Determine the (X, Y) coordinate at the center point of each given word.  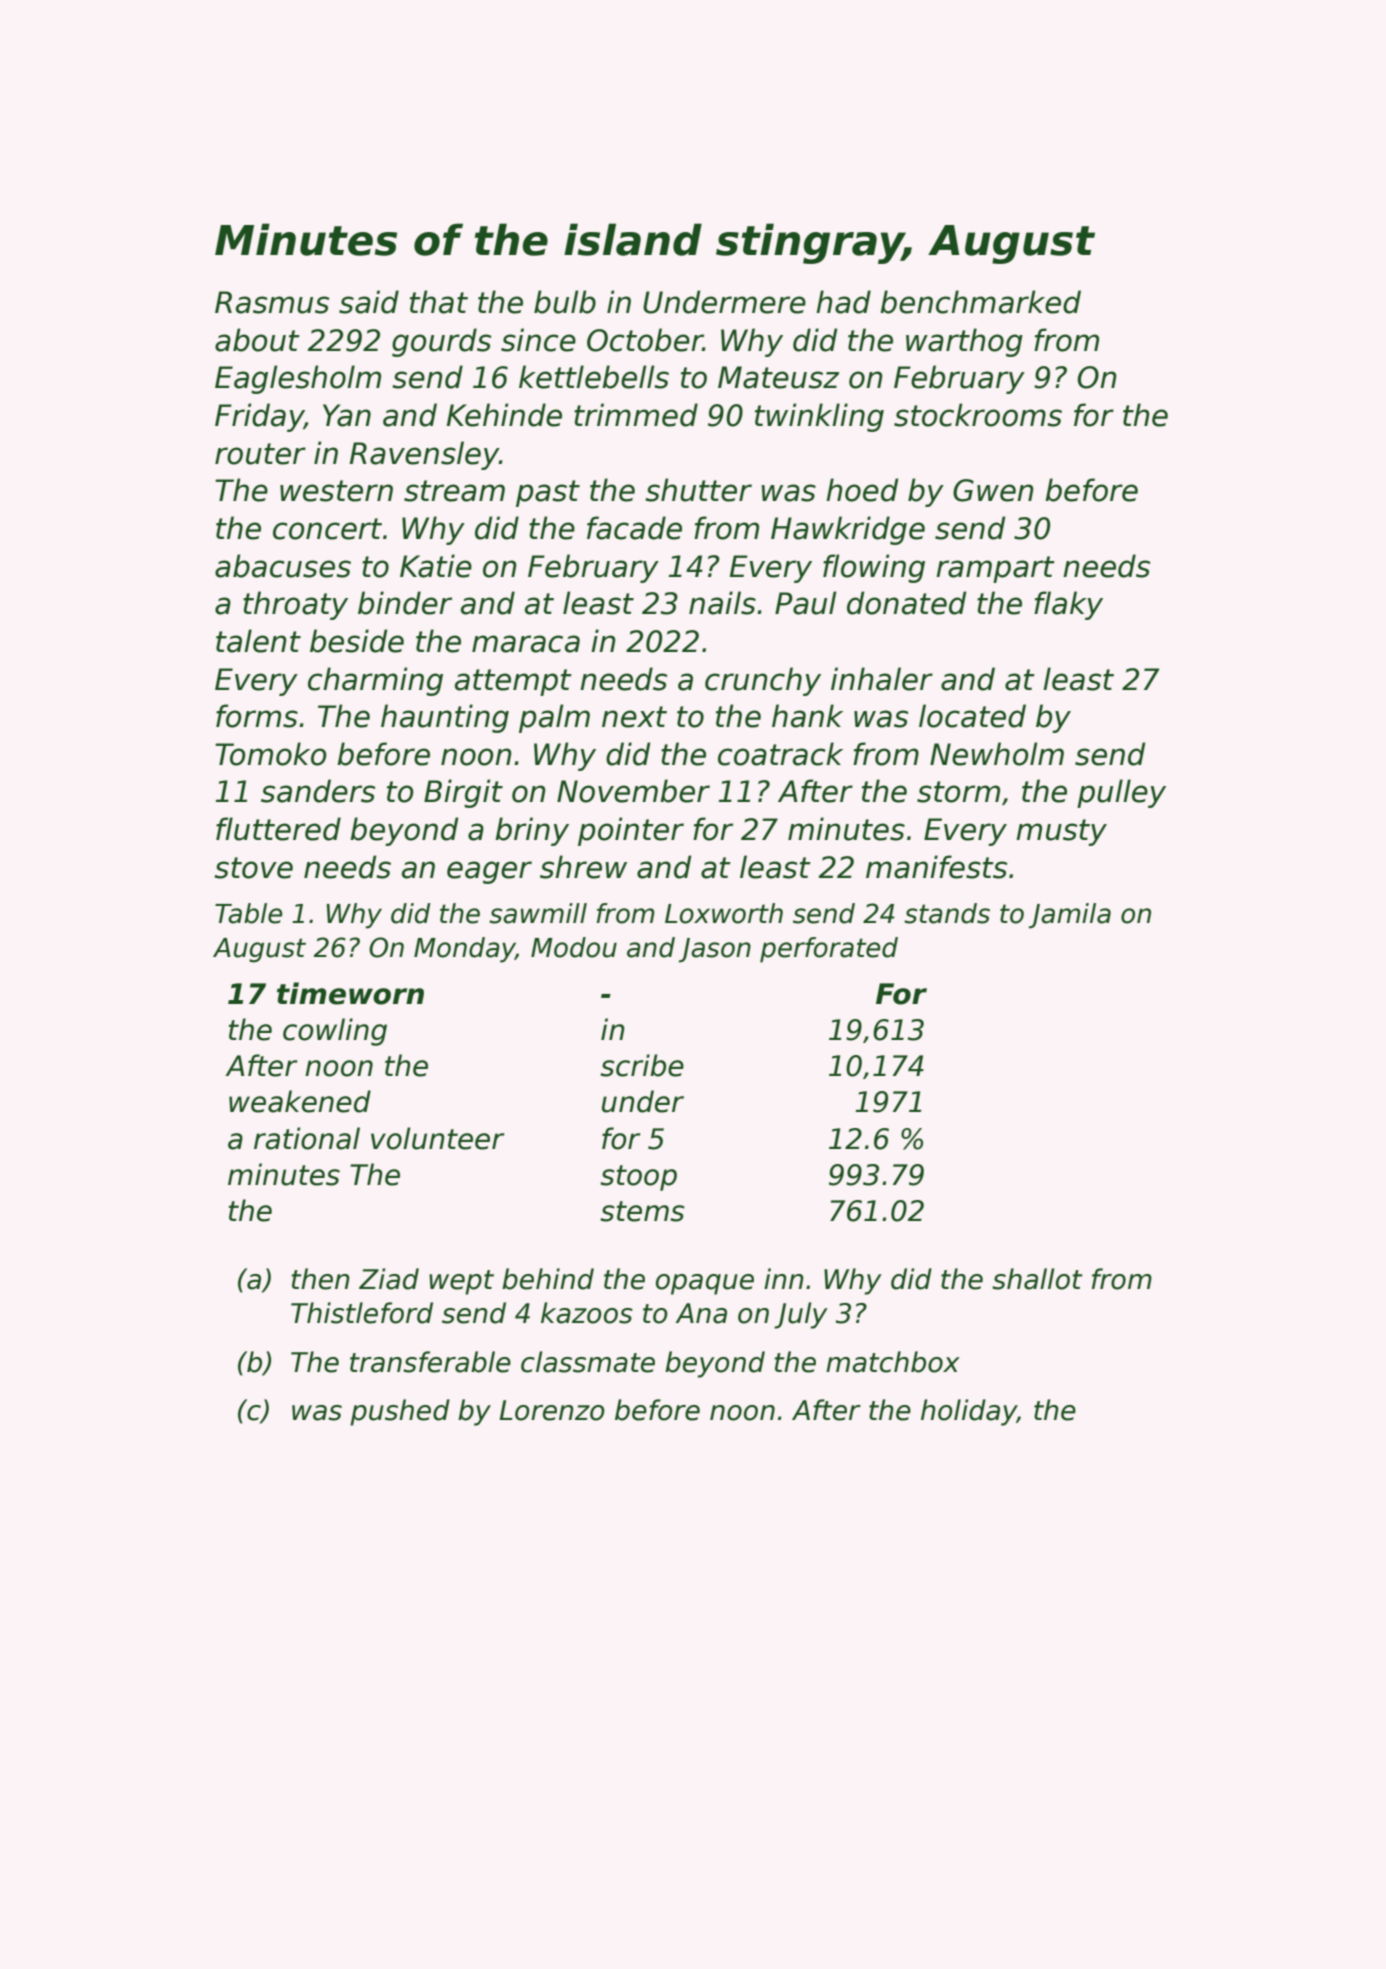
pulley (1121, 793)
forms (257, 716)
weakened (300, 1101)
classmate (588, 1362)
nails (722, 603)
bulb (565, 302)
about (257, 340)
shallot (1037, 1279)
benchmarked (980, 302)
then (321, 1279)
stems (642, 1211)
